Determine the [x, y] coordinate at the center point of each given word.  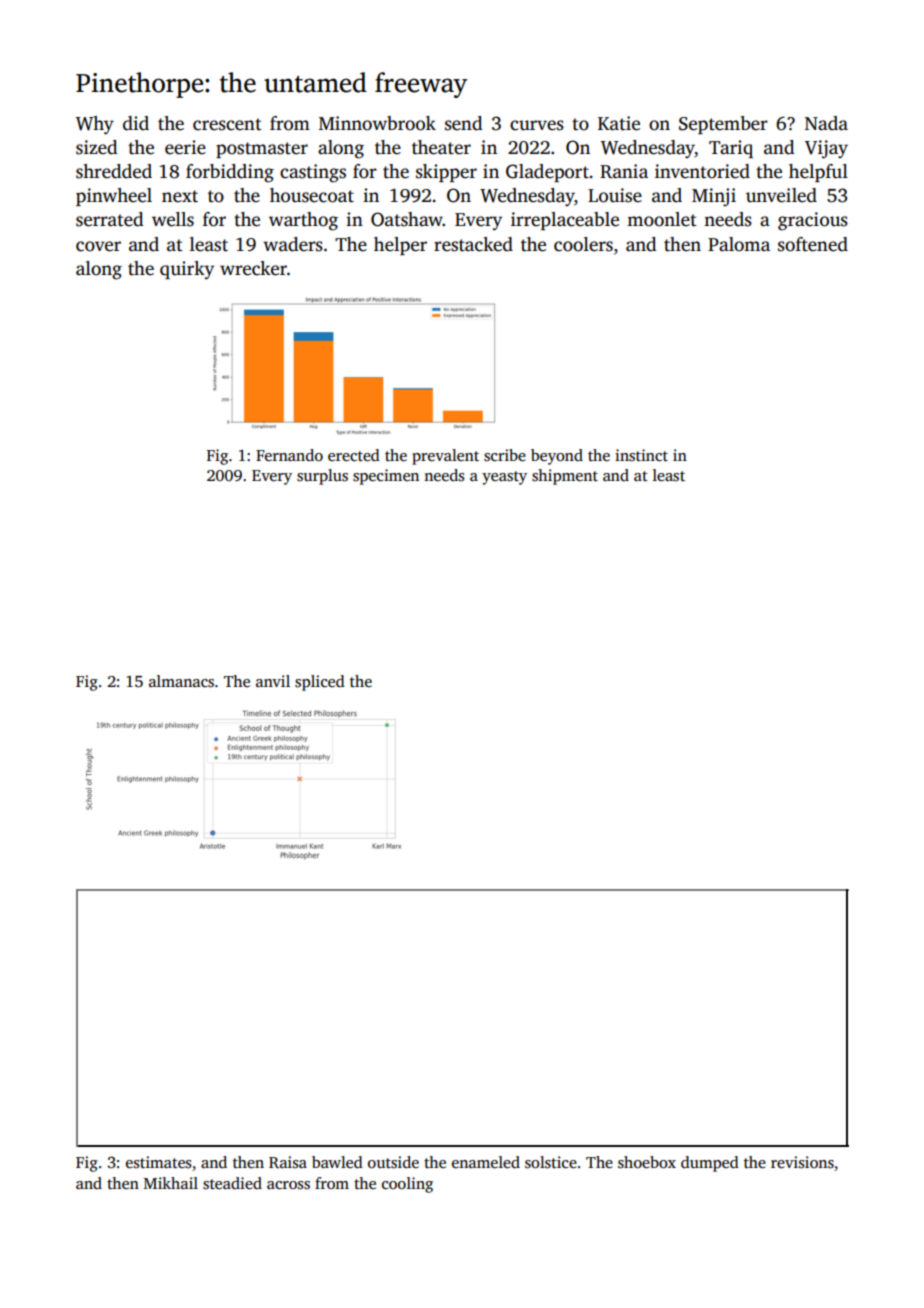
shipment [565, 477]
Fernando [289, 455]
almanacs [181, 681]
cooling [407, 1185]
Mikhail [171, 1183]
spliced [320, 683]
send [464, 123]
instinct [641, 455]
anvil [273, 681]
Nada [826, 123]
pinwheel [114, 197]
